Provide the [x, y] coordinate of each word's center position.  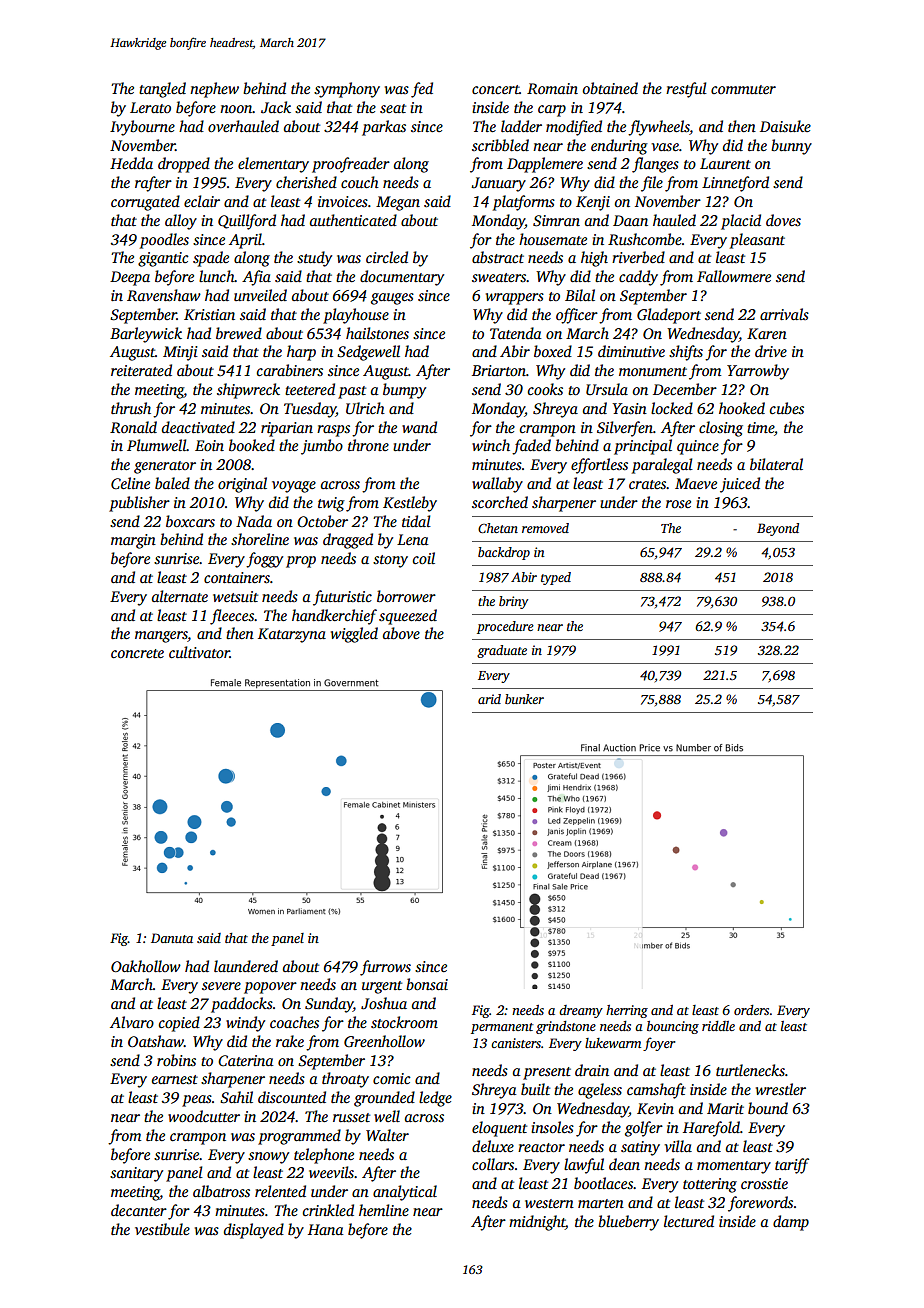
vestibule [162, 1229]
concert [496, 89]
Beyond [778, 529]
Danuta [172, 938]
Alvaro [132, 1022]
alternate [180, 596]
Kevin [655, 1108]
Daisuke [785, 126]
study [314, 259]
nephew [214, 90]
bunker [524, 699]
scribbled [500, 145]
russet [351, 1117]
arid [489, 699]
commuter [743, 89]
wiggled [354, 635]
